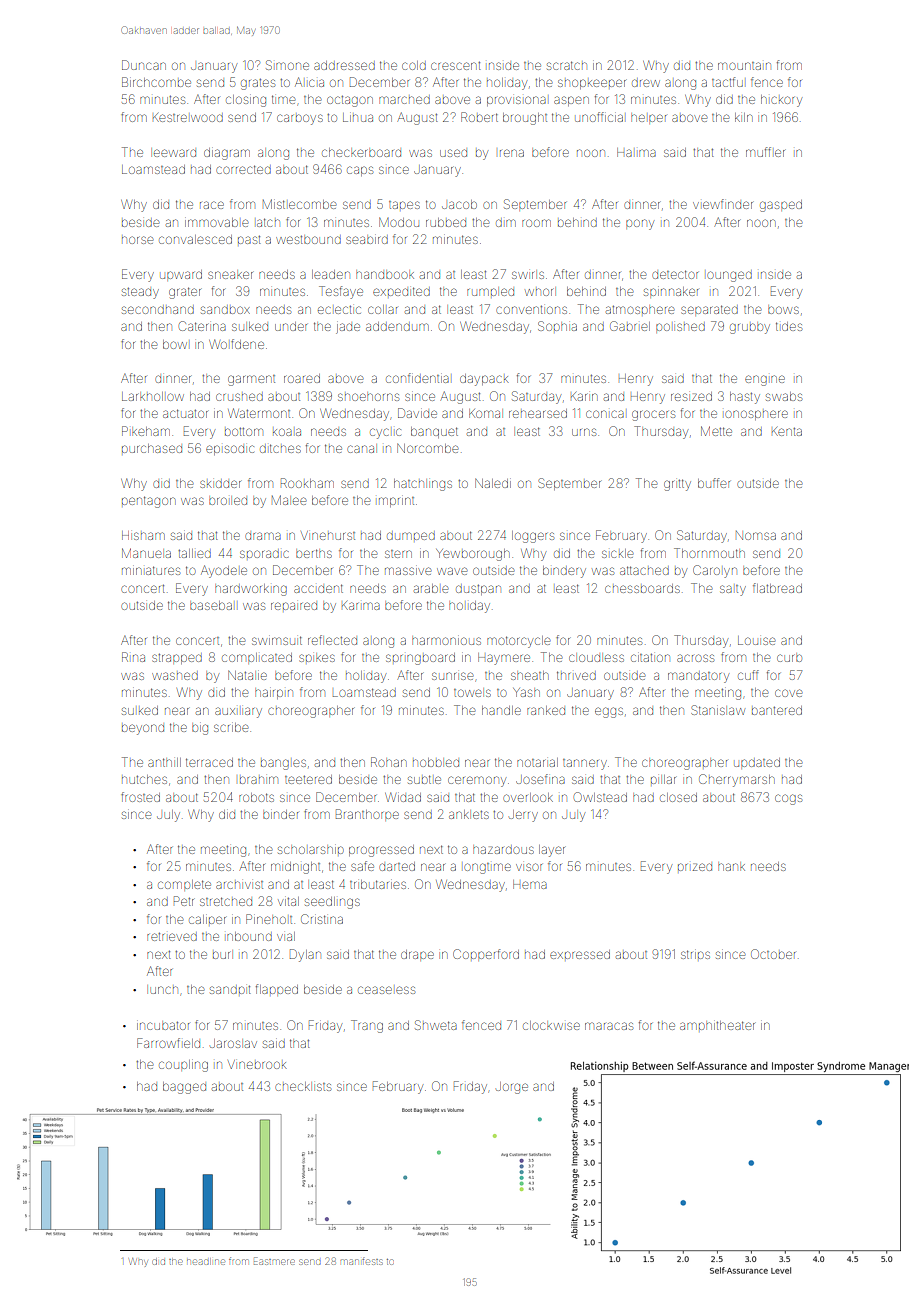 The image size is (924, 1308). I want to click on hairpin, so click(274, 694).
